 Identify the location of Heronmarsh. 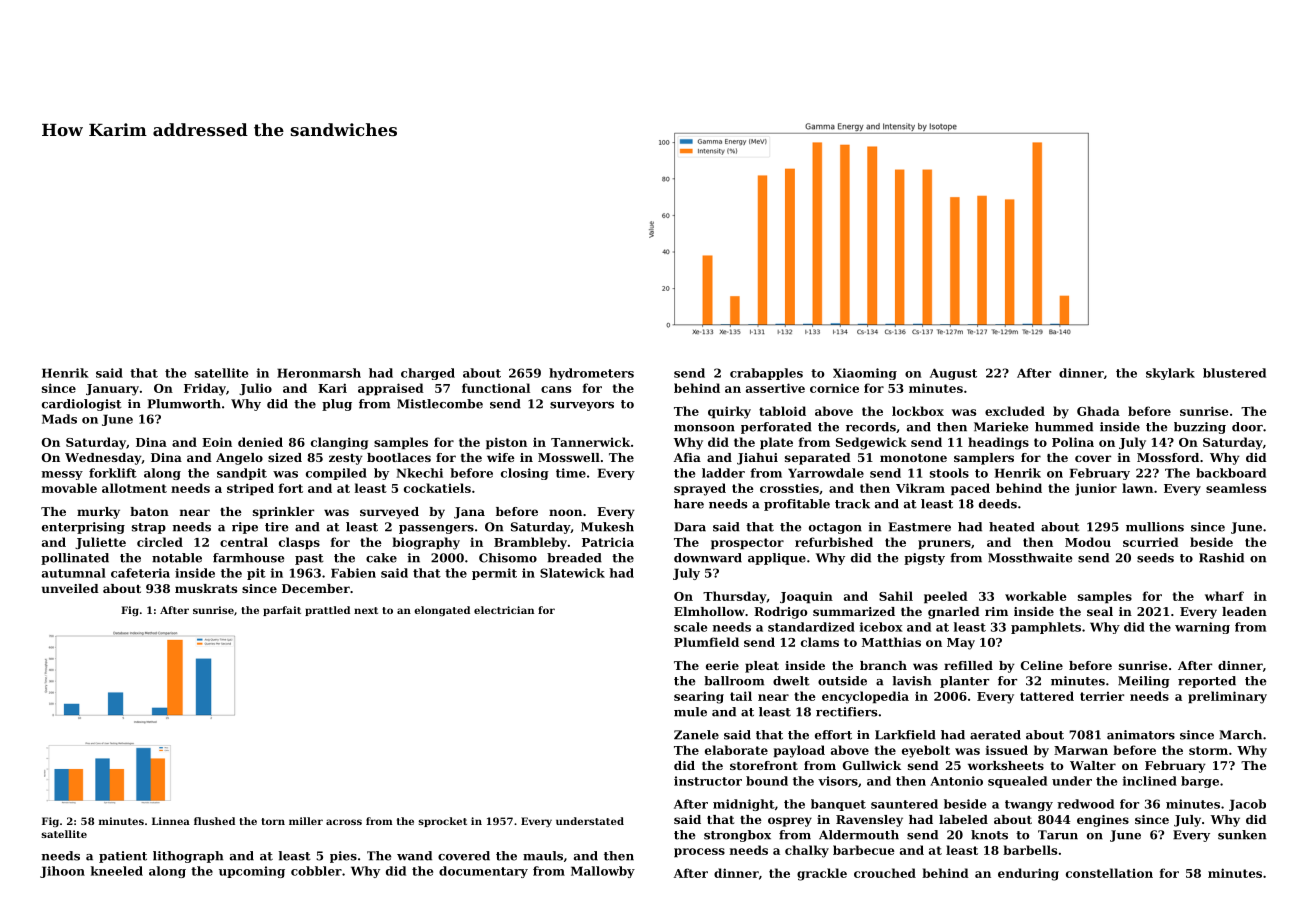
(319, 373).
